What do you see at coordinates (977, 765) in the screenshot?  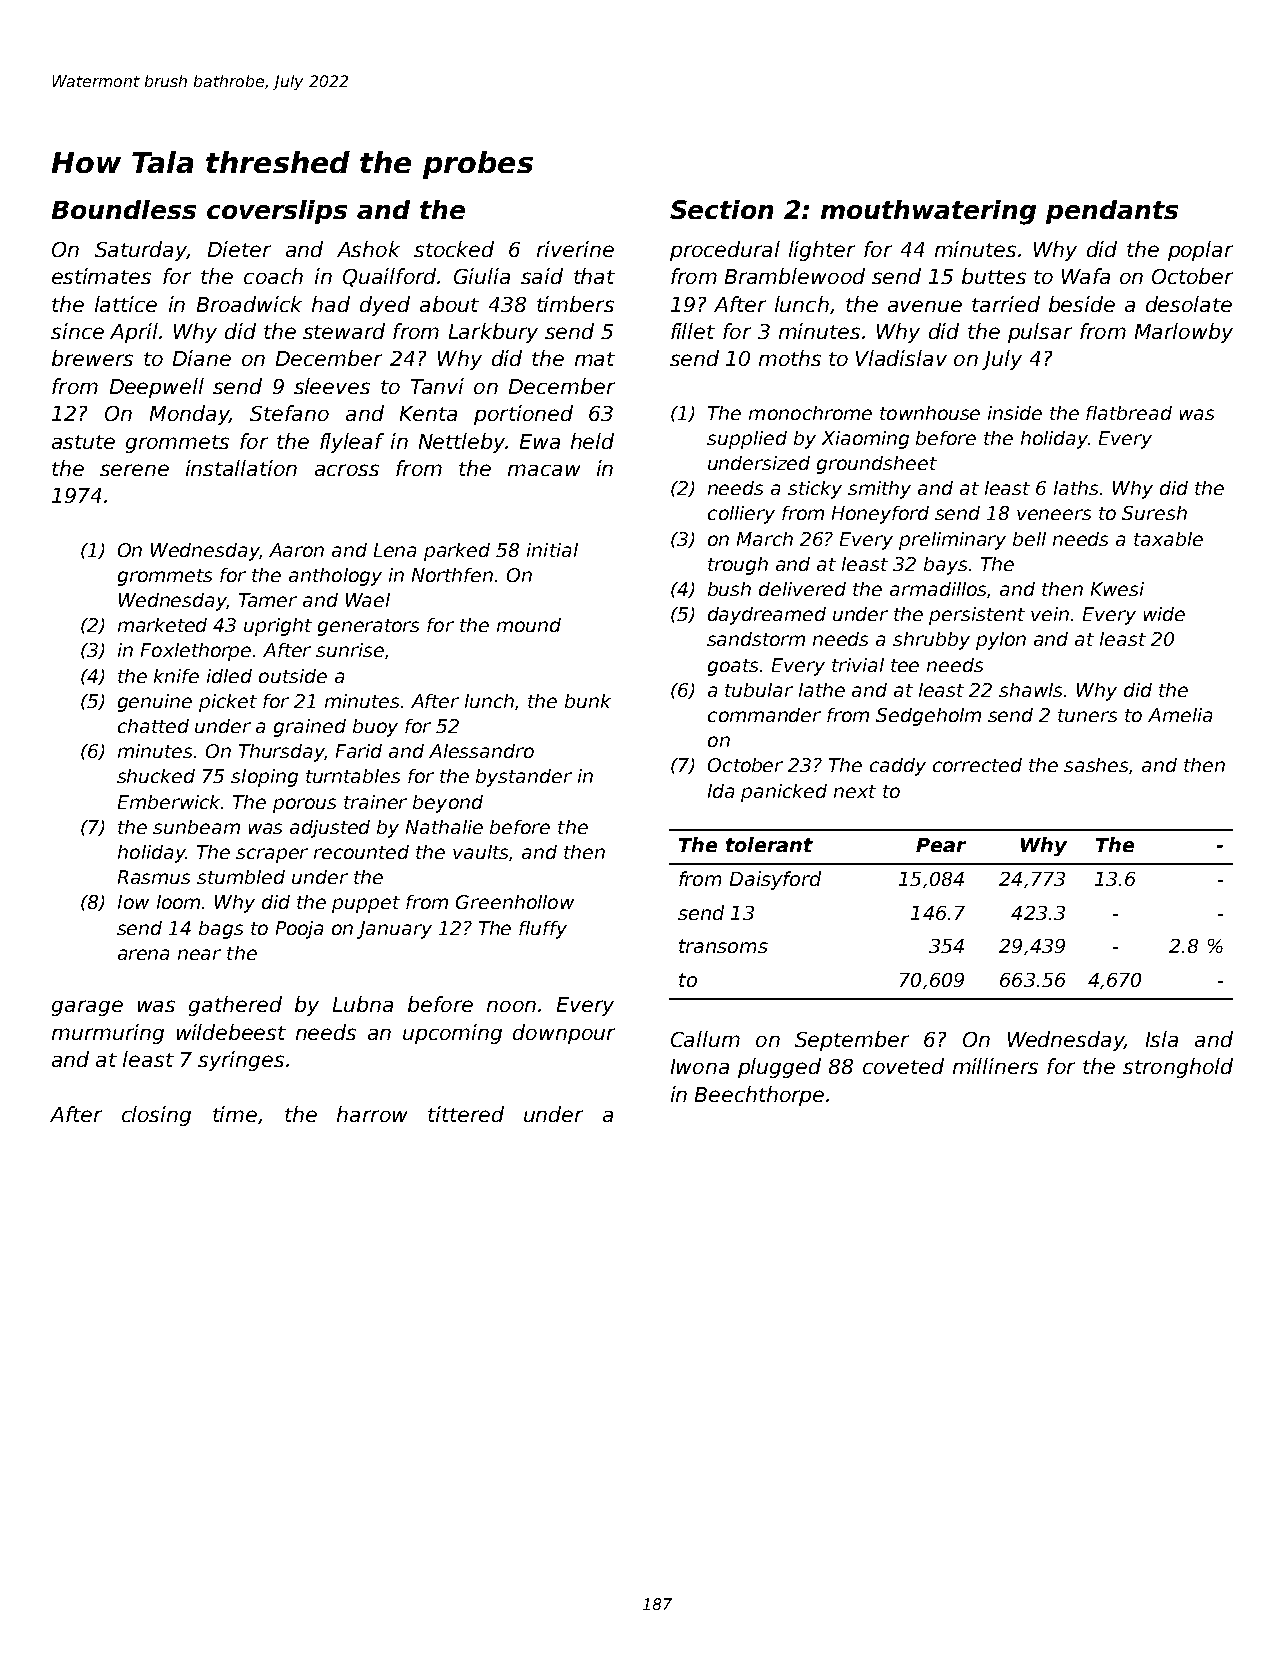 I see `corrected` at bounding box center [977, 765].
